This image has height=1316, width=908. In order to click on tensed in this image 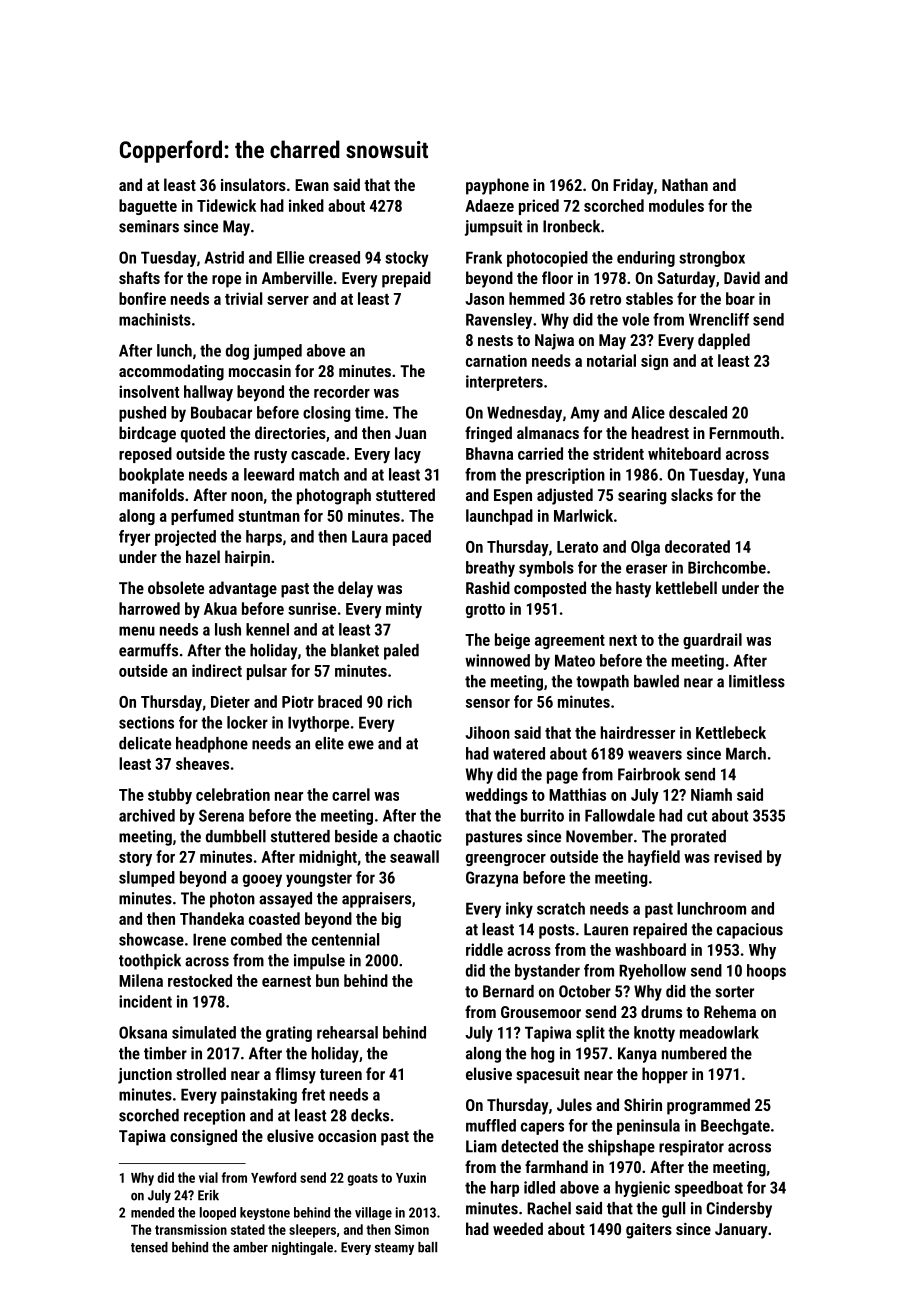, I will do `click(149, 1247)`.
